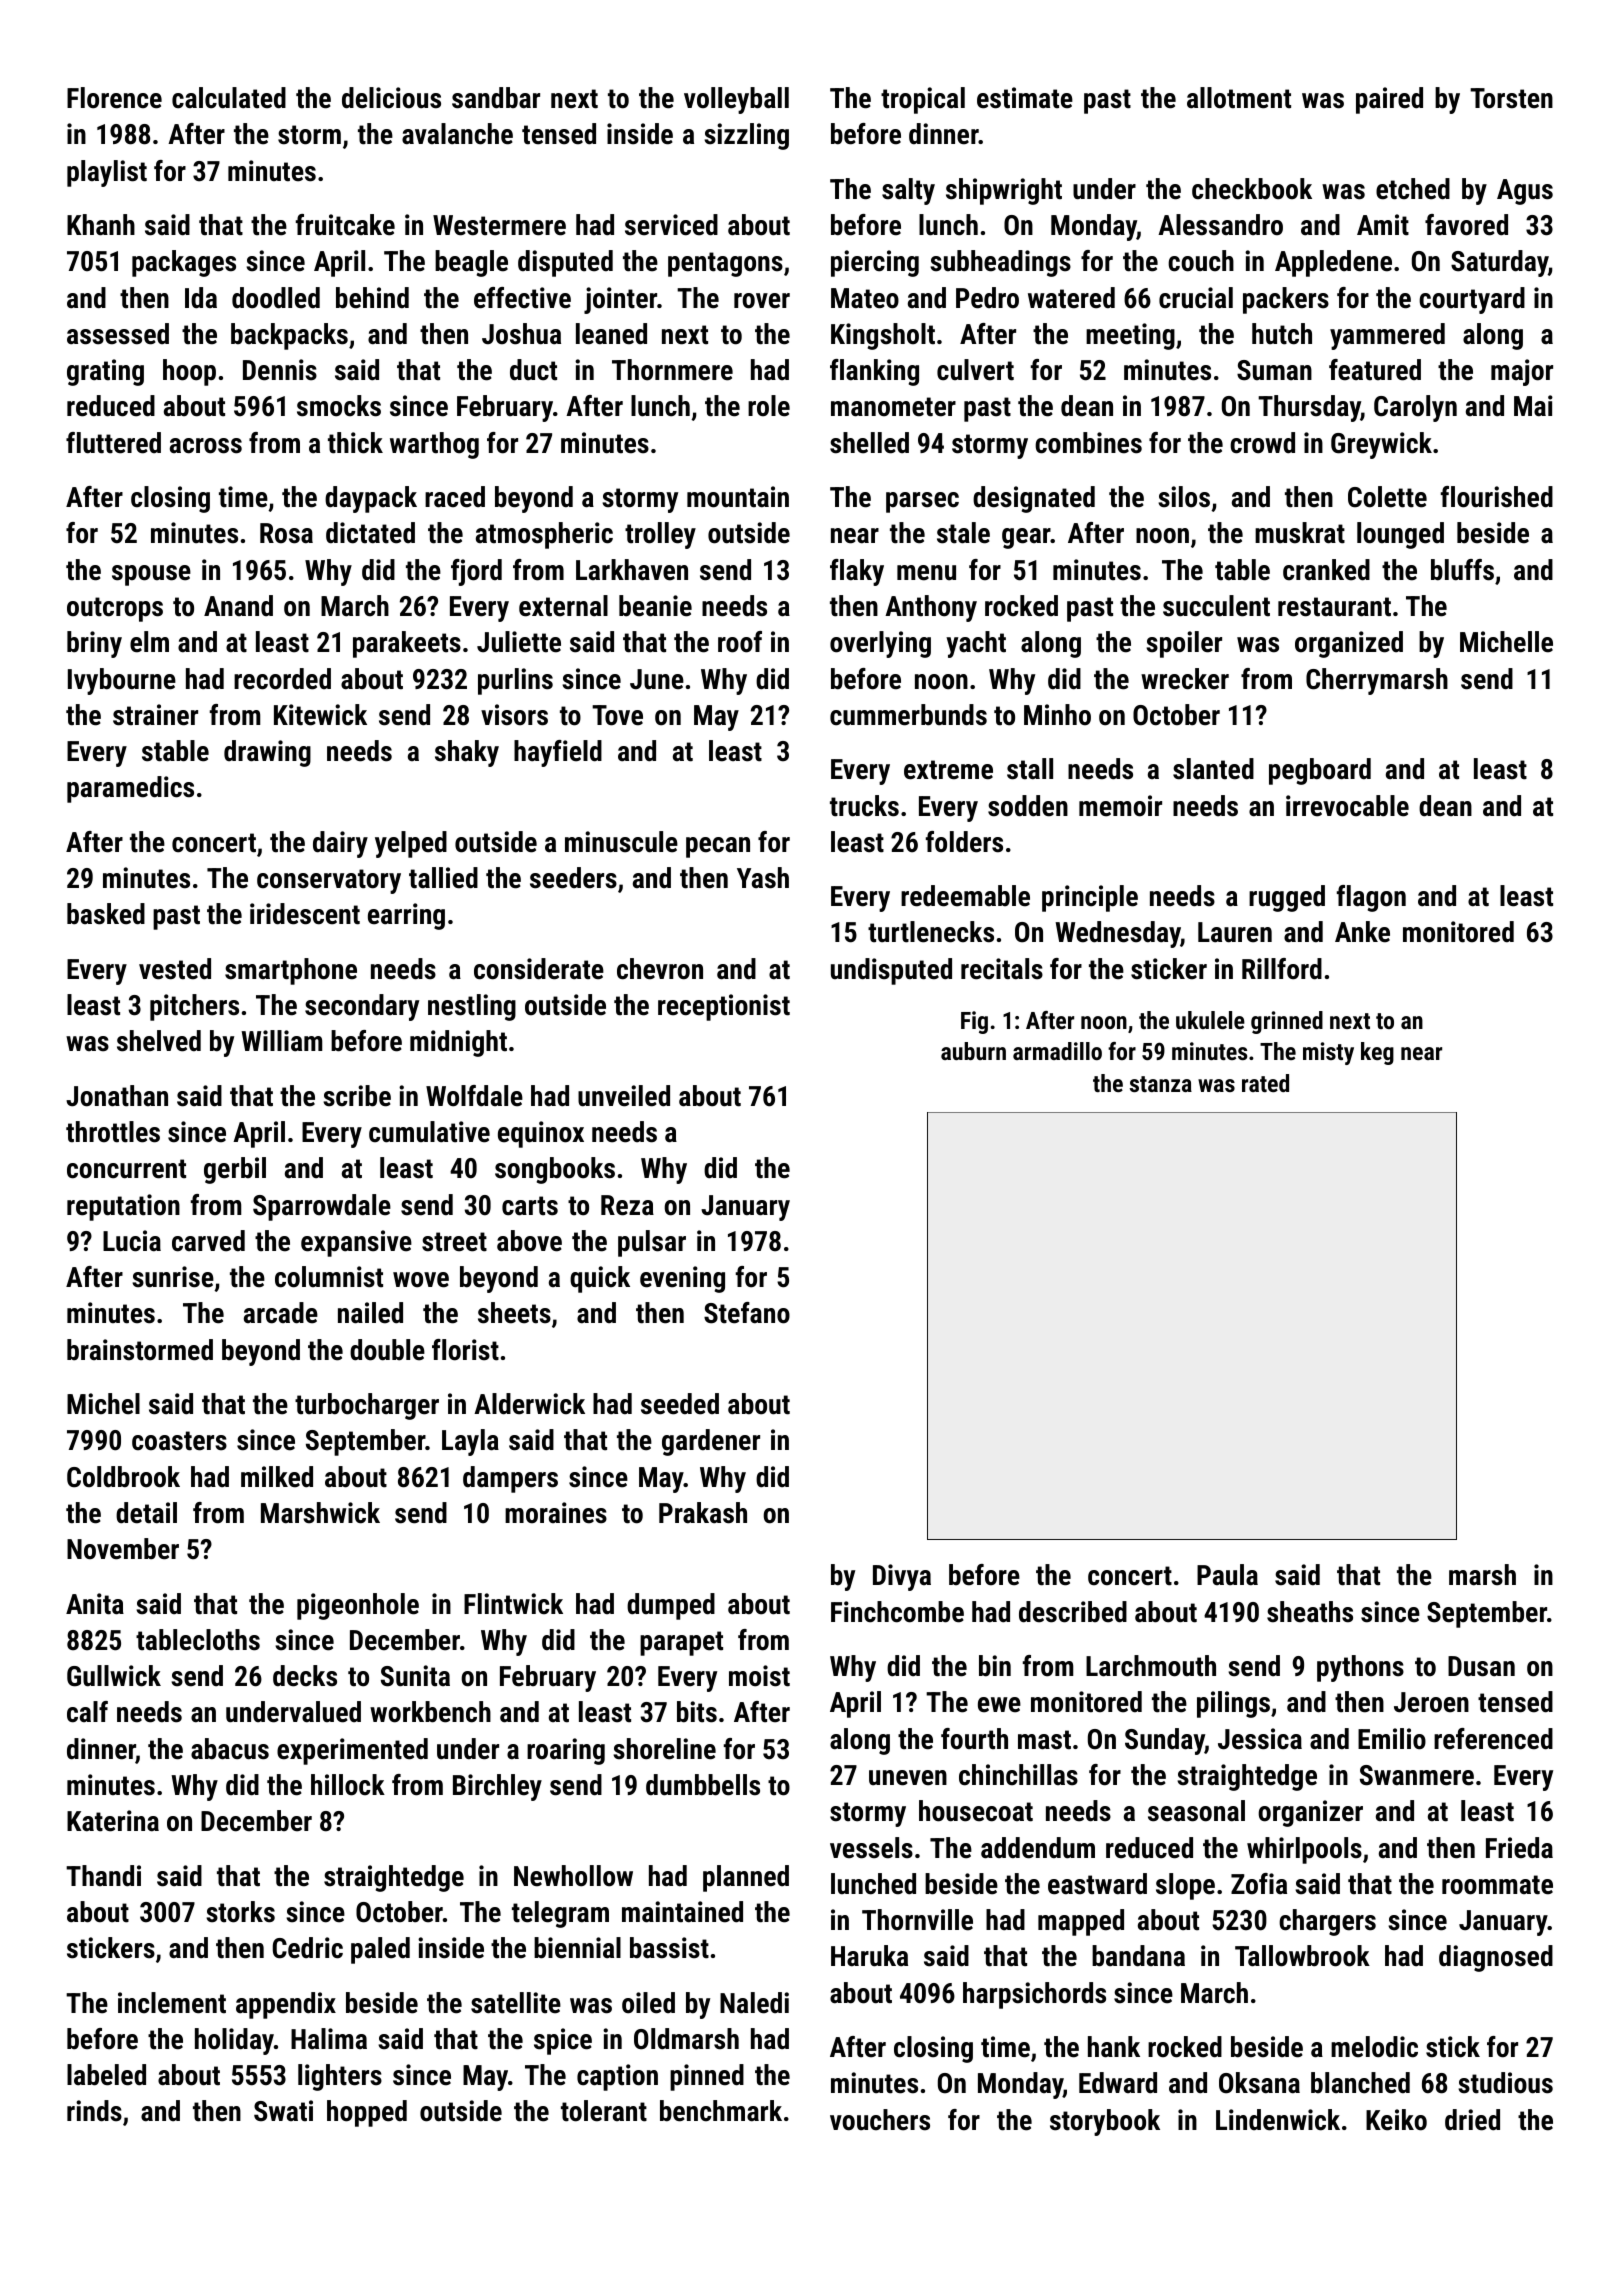  What do you see at coordinates (1239, 98) in the image?
I see `allotment` at bounding box center [1239, 98].
